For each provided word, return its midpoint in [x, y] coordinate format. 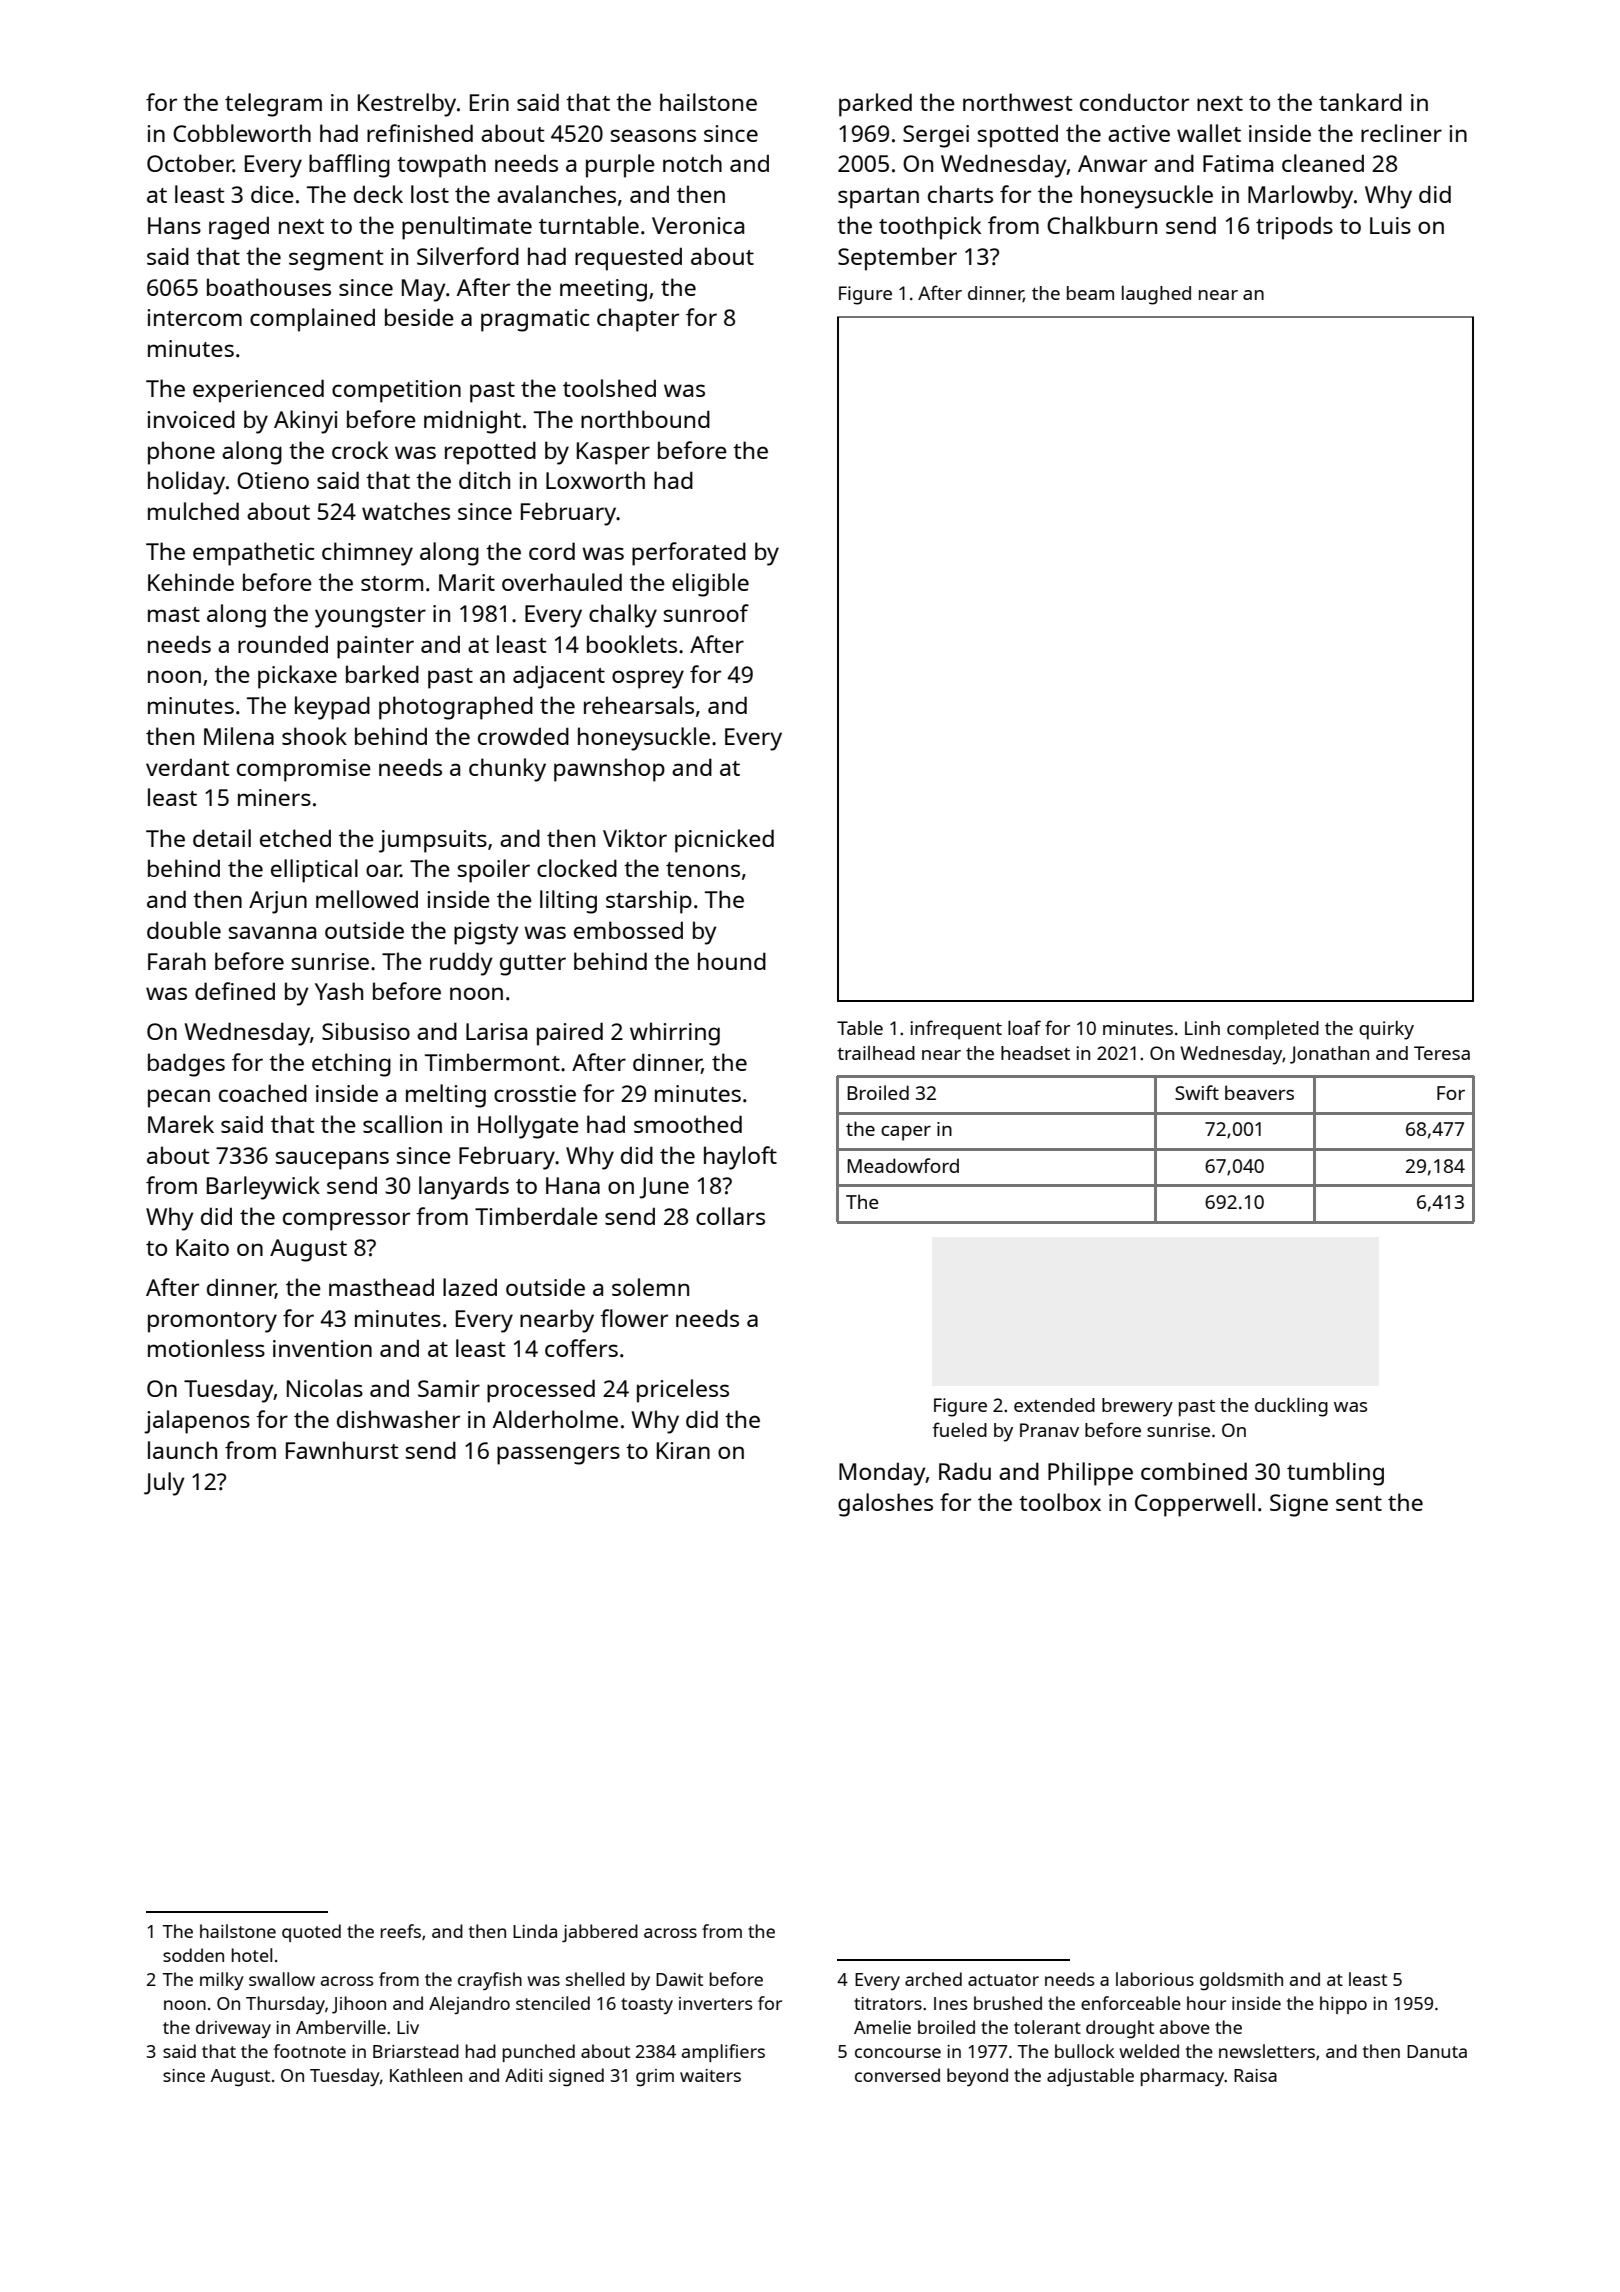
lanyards [464, 1188]
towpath [441, 166]
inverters [715, 2003]
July [164, 1484]
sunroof [706, 613]
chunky [507, 770]
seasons [653, 135]
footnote [309, 2051]
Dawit [679, 1979]
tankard [1360, 102]
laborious [1155, 1979]
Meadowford [903, 1165]
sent [1359, 1503]
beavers [1259, 1092]
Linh [1202, 1028]
